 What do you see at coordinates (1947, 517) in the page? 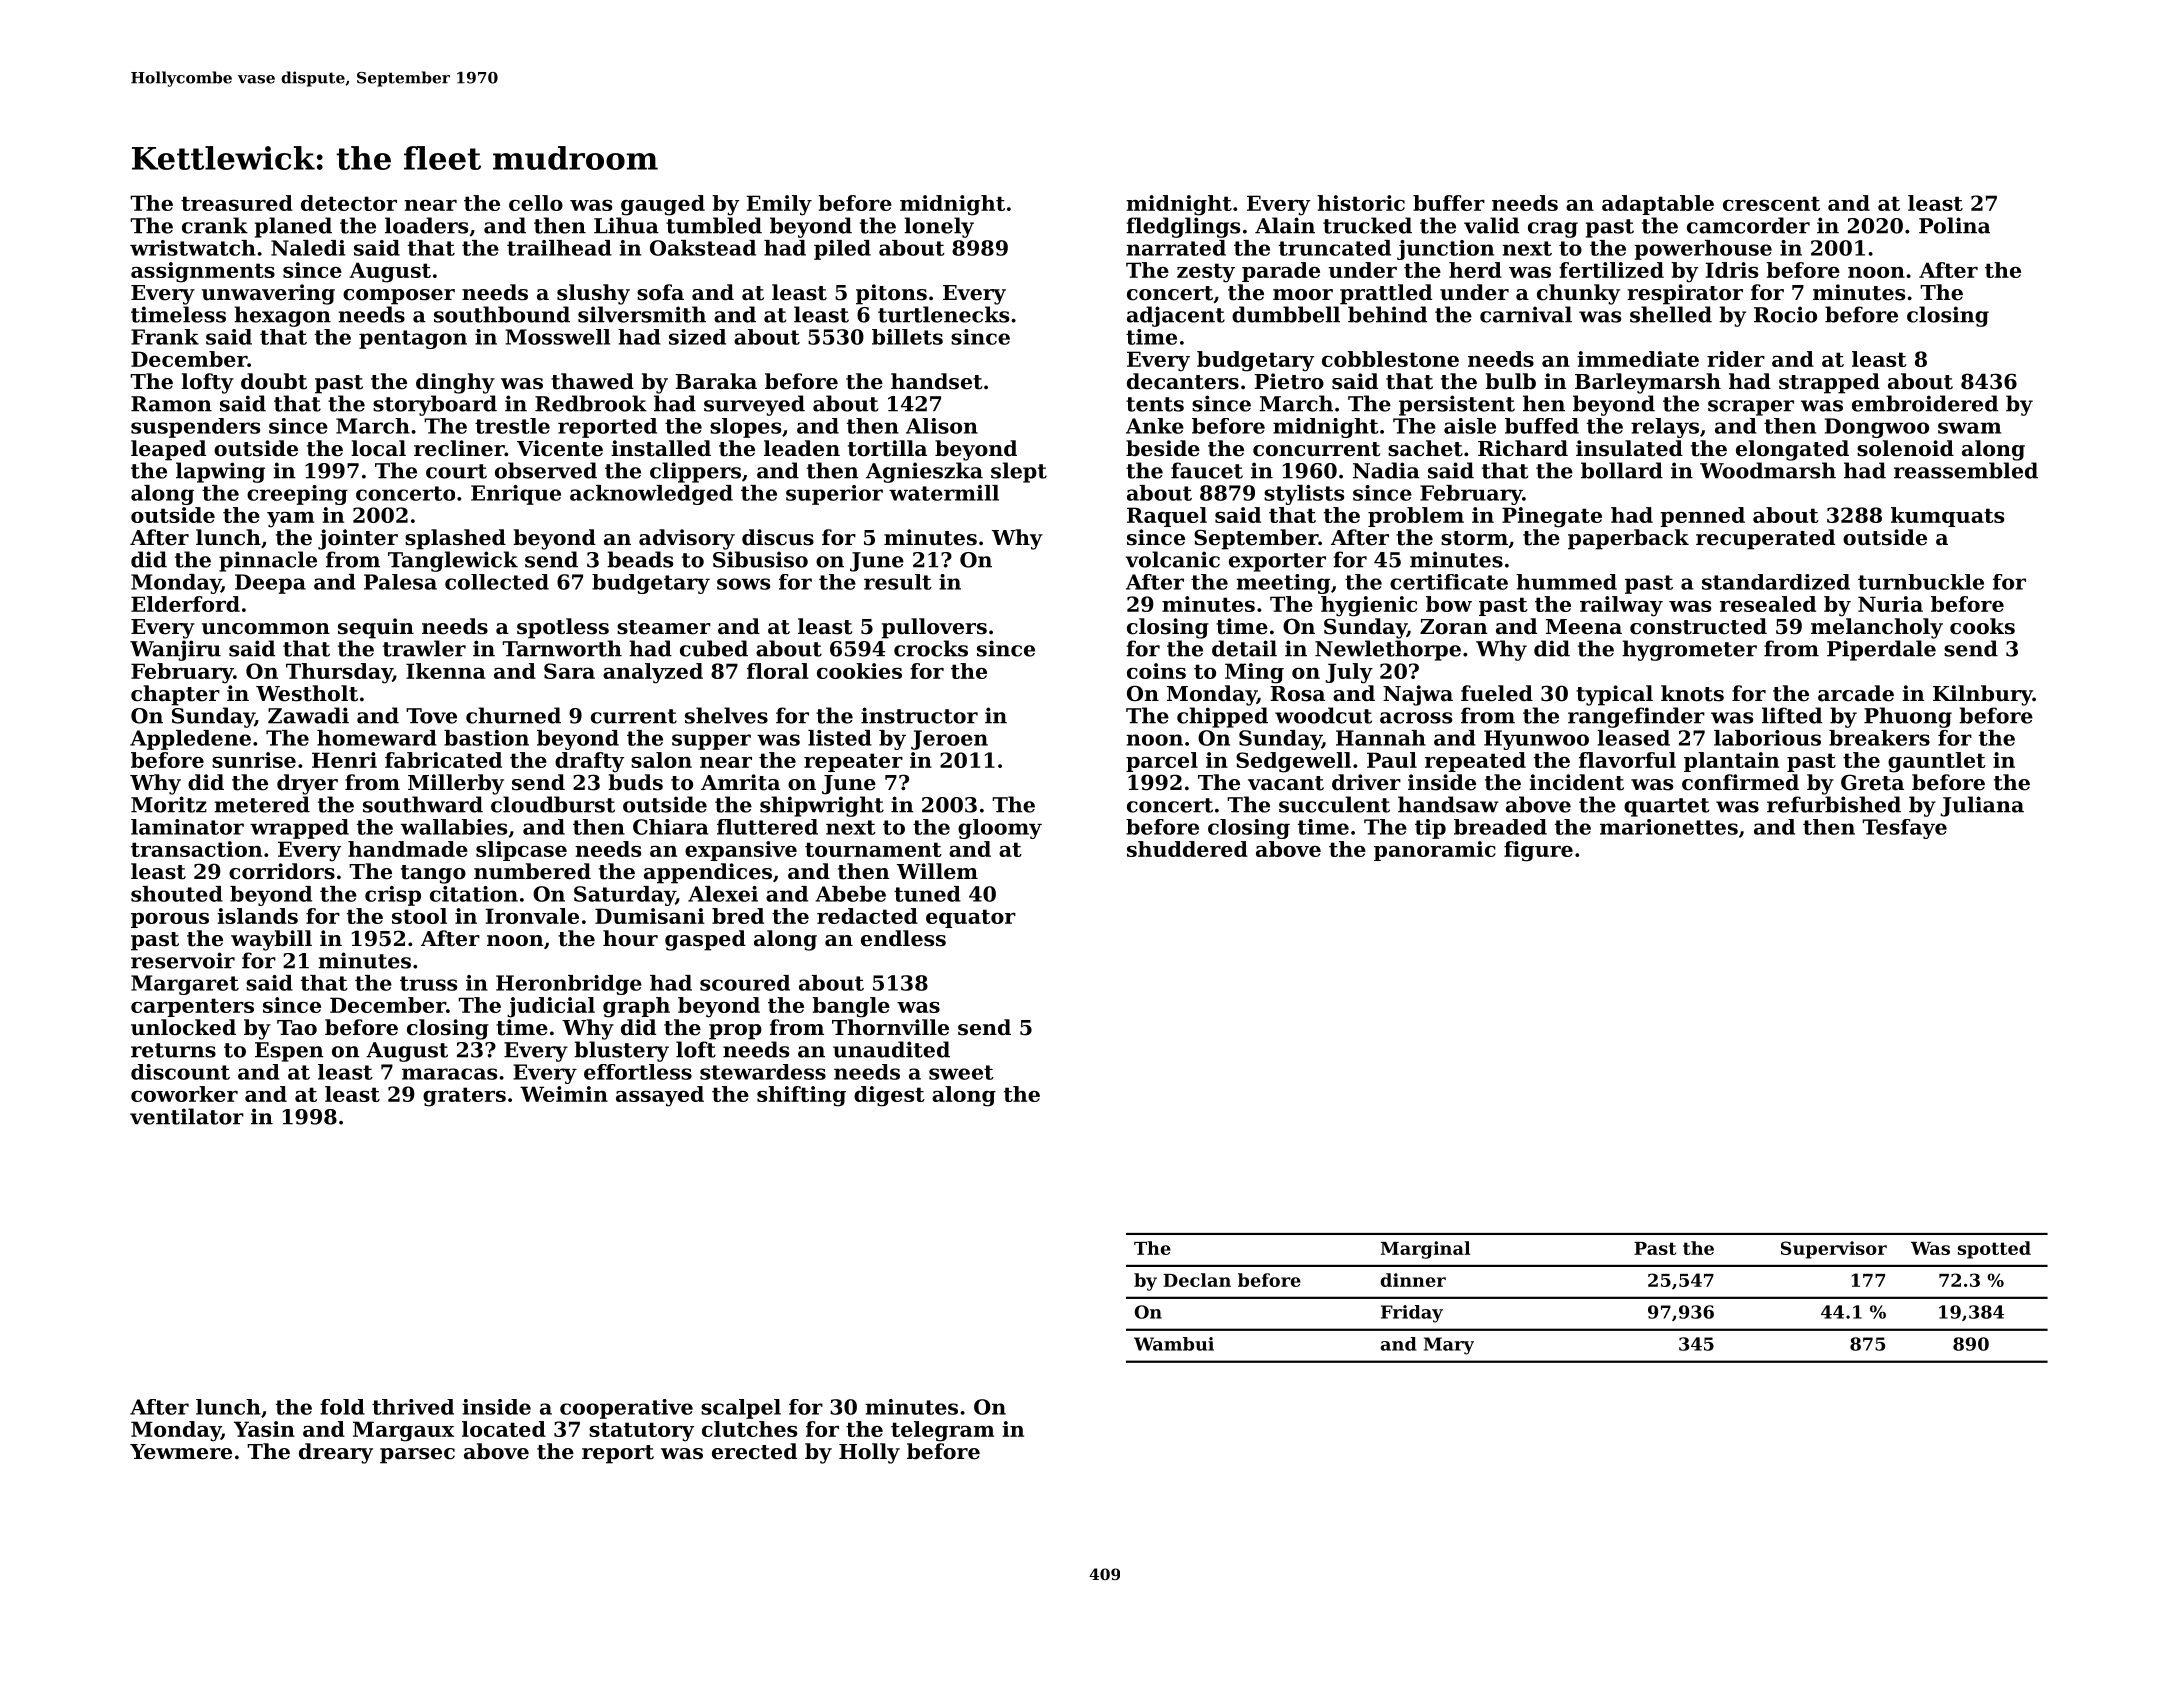
I see `kumquats` at bounding box center [1947, 517].
